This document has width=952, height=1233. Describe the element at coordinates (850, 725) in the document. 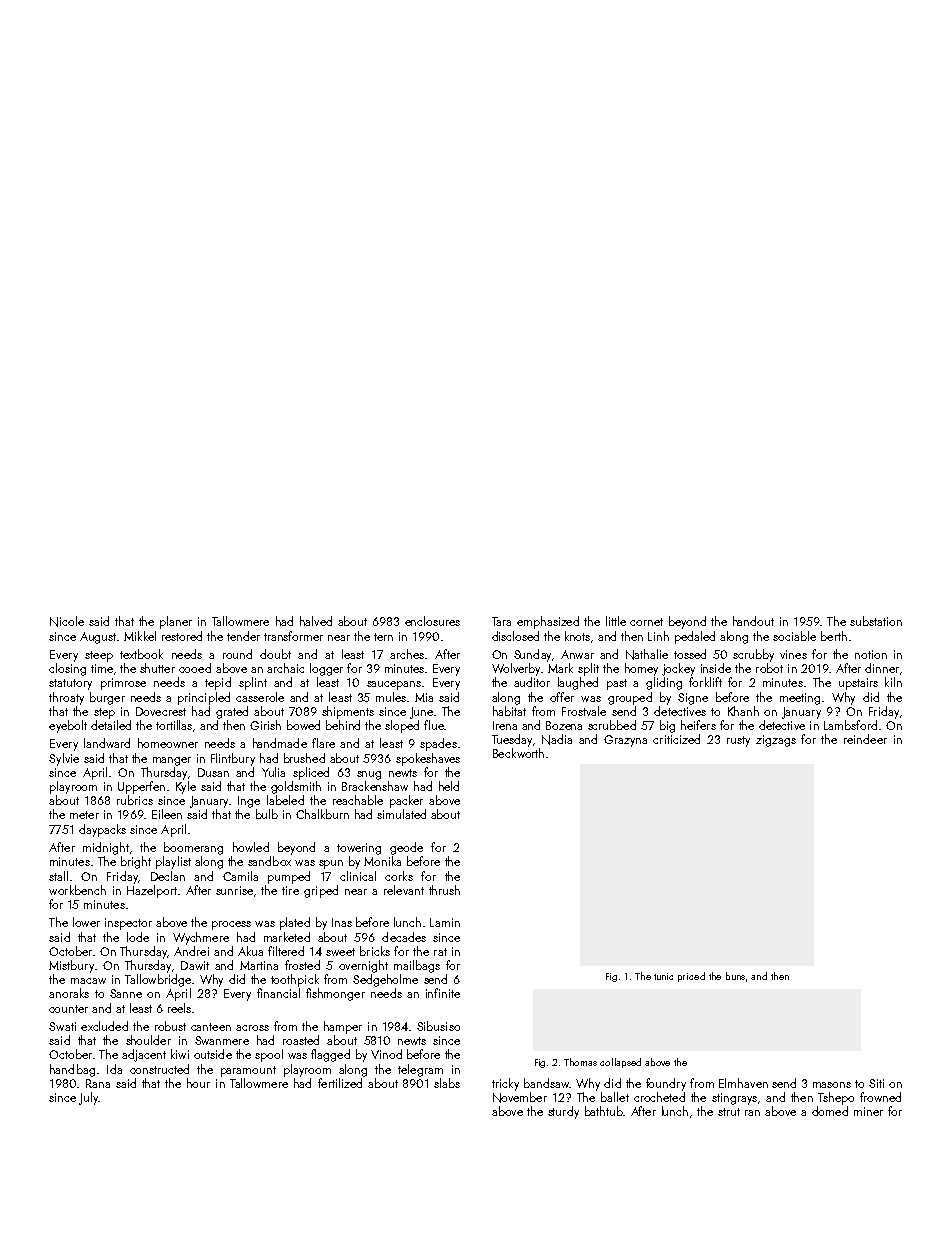

I see `Lambsford` at that location.
